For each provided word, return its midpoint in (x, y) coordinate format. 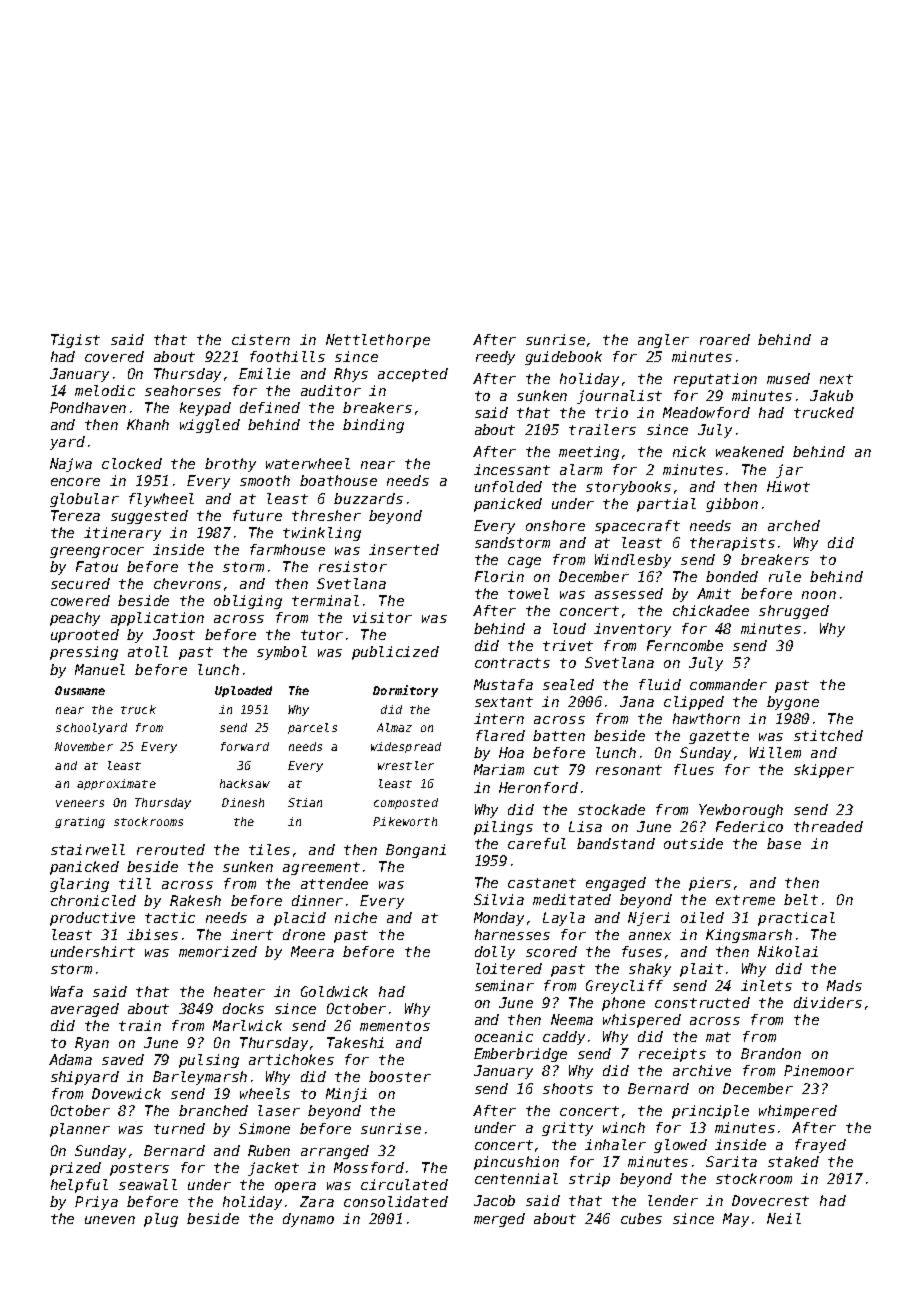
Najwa (71, 465)
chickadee (711, 610)
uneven (110, 1220)
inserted (404, 549)
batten (559, 735)
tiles (269, 849)
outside (693, 843)
